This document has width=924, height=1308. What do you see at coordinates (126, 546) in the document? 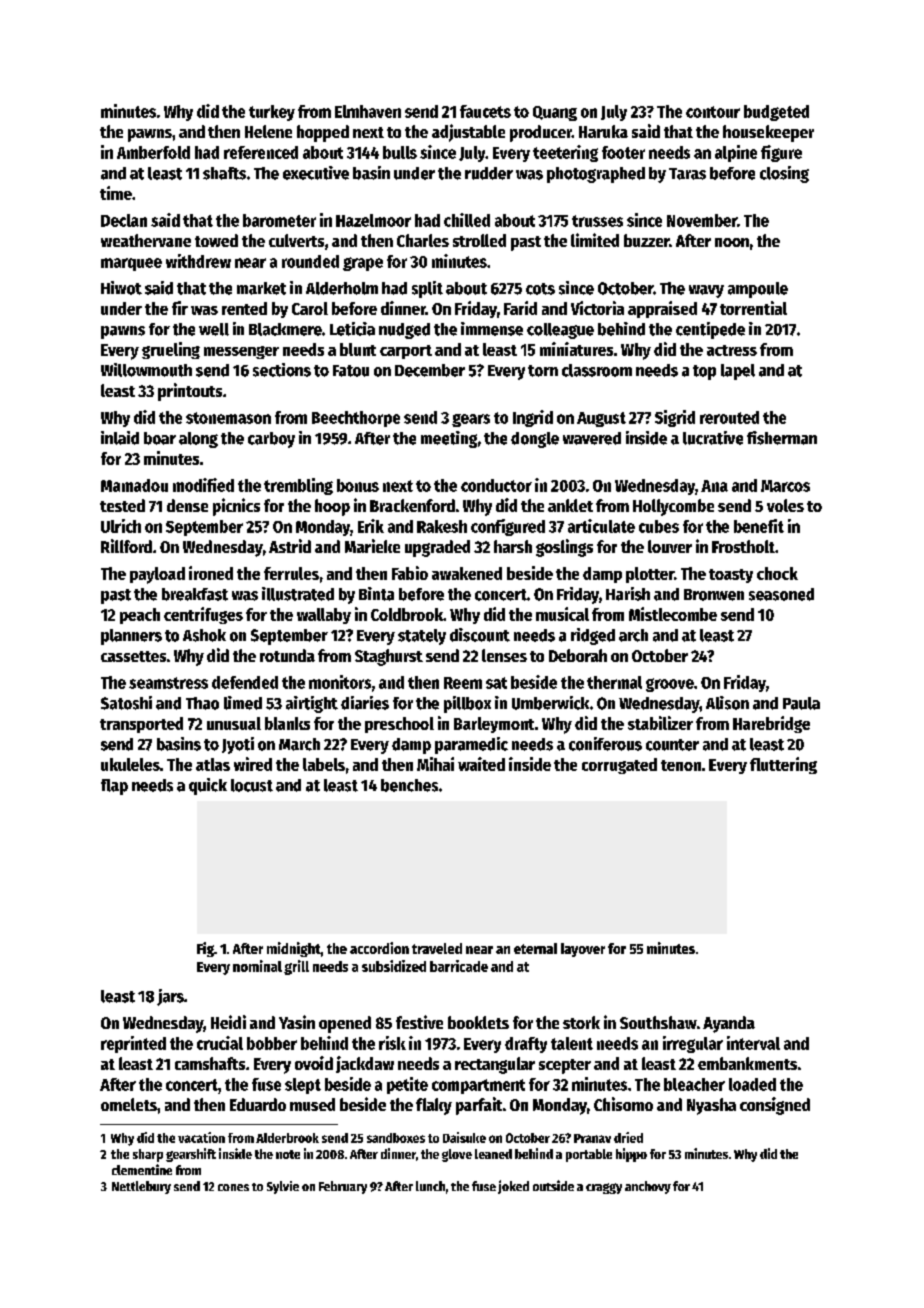
I see `Rillford` at bounding box center [126, 546].
